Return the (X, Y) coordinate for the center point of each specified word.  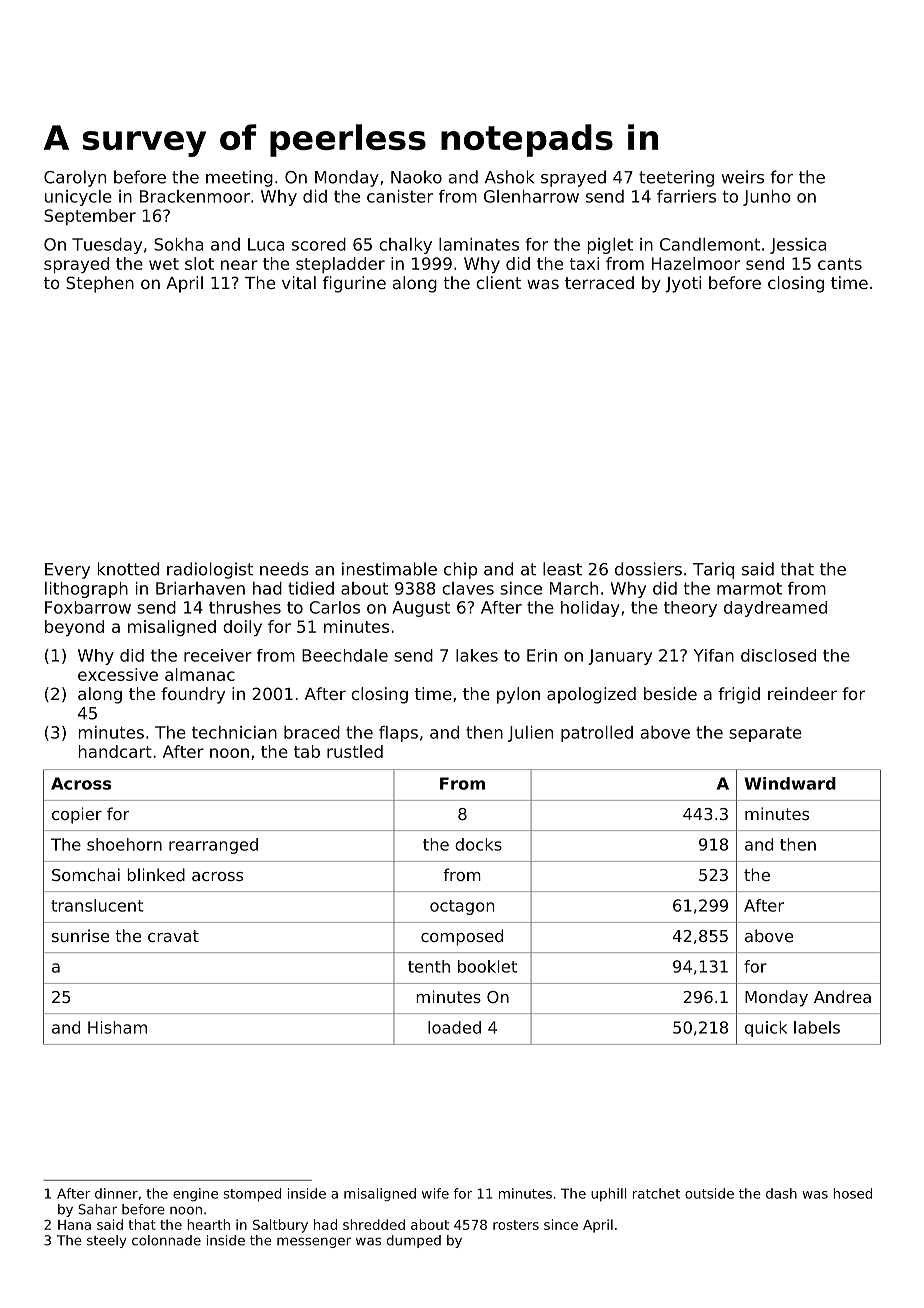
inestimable (389, 569)
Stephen (100, 284)
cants (840, 264)
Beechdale (345, 655)
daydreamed (775, 609)
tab (307, 751)
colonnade (166, 1240)
